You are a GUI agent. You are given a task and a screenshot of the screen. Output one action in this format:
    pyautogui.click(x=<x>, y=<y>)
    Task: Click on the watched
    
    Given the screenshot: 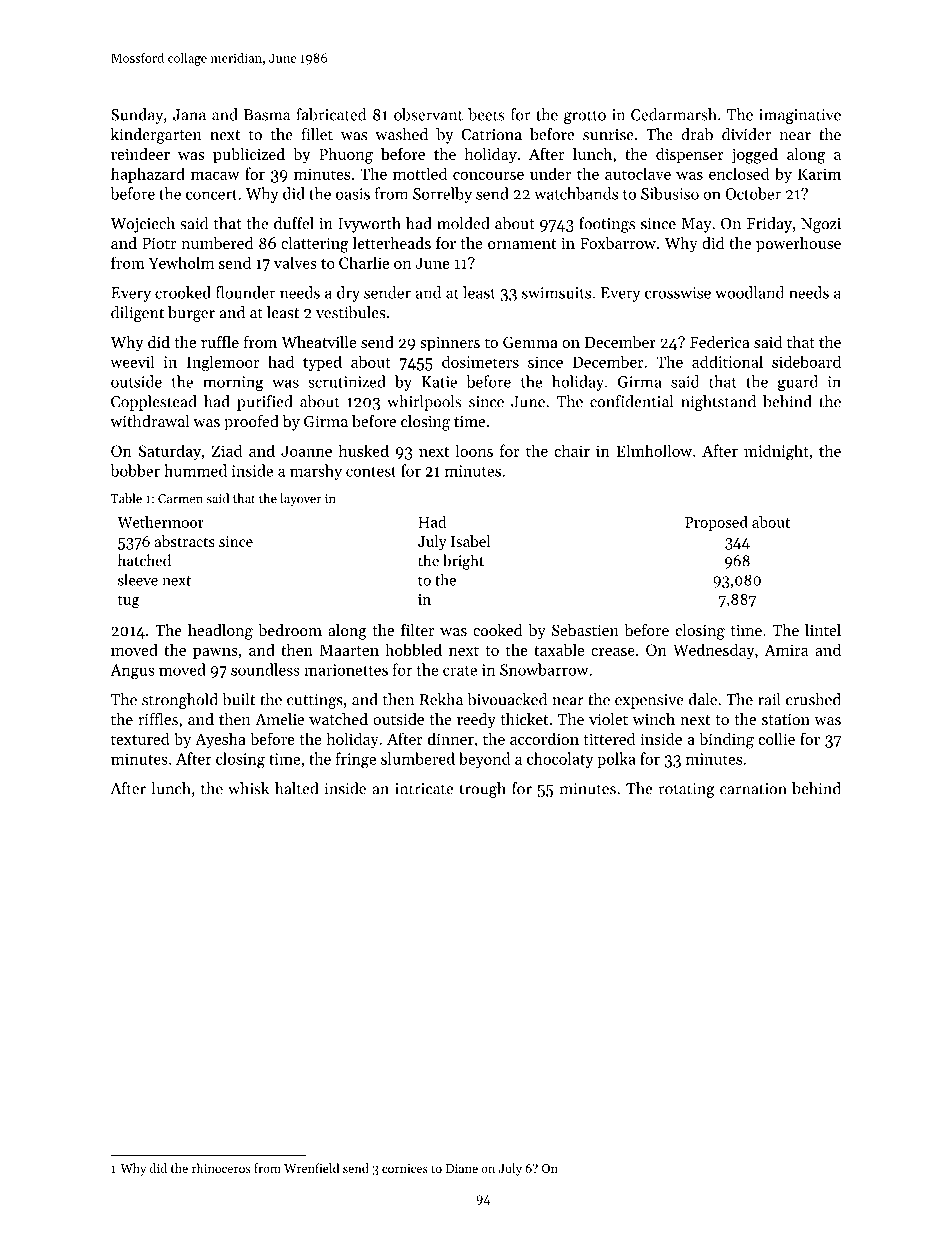 What is the action you would take?
    pyautogui.click(x=338, y=719)
